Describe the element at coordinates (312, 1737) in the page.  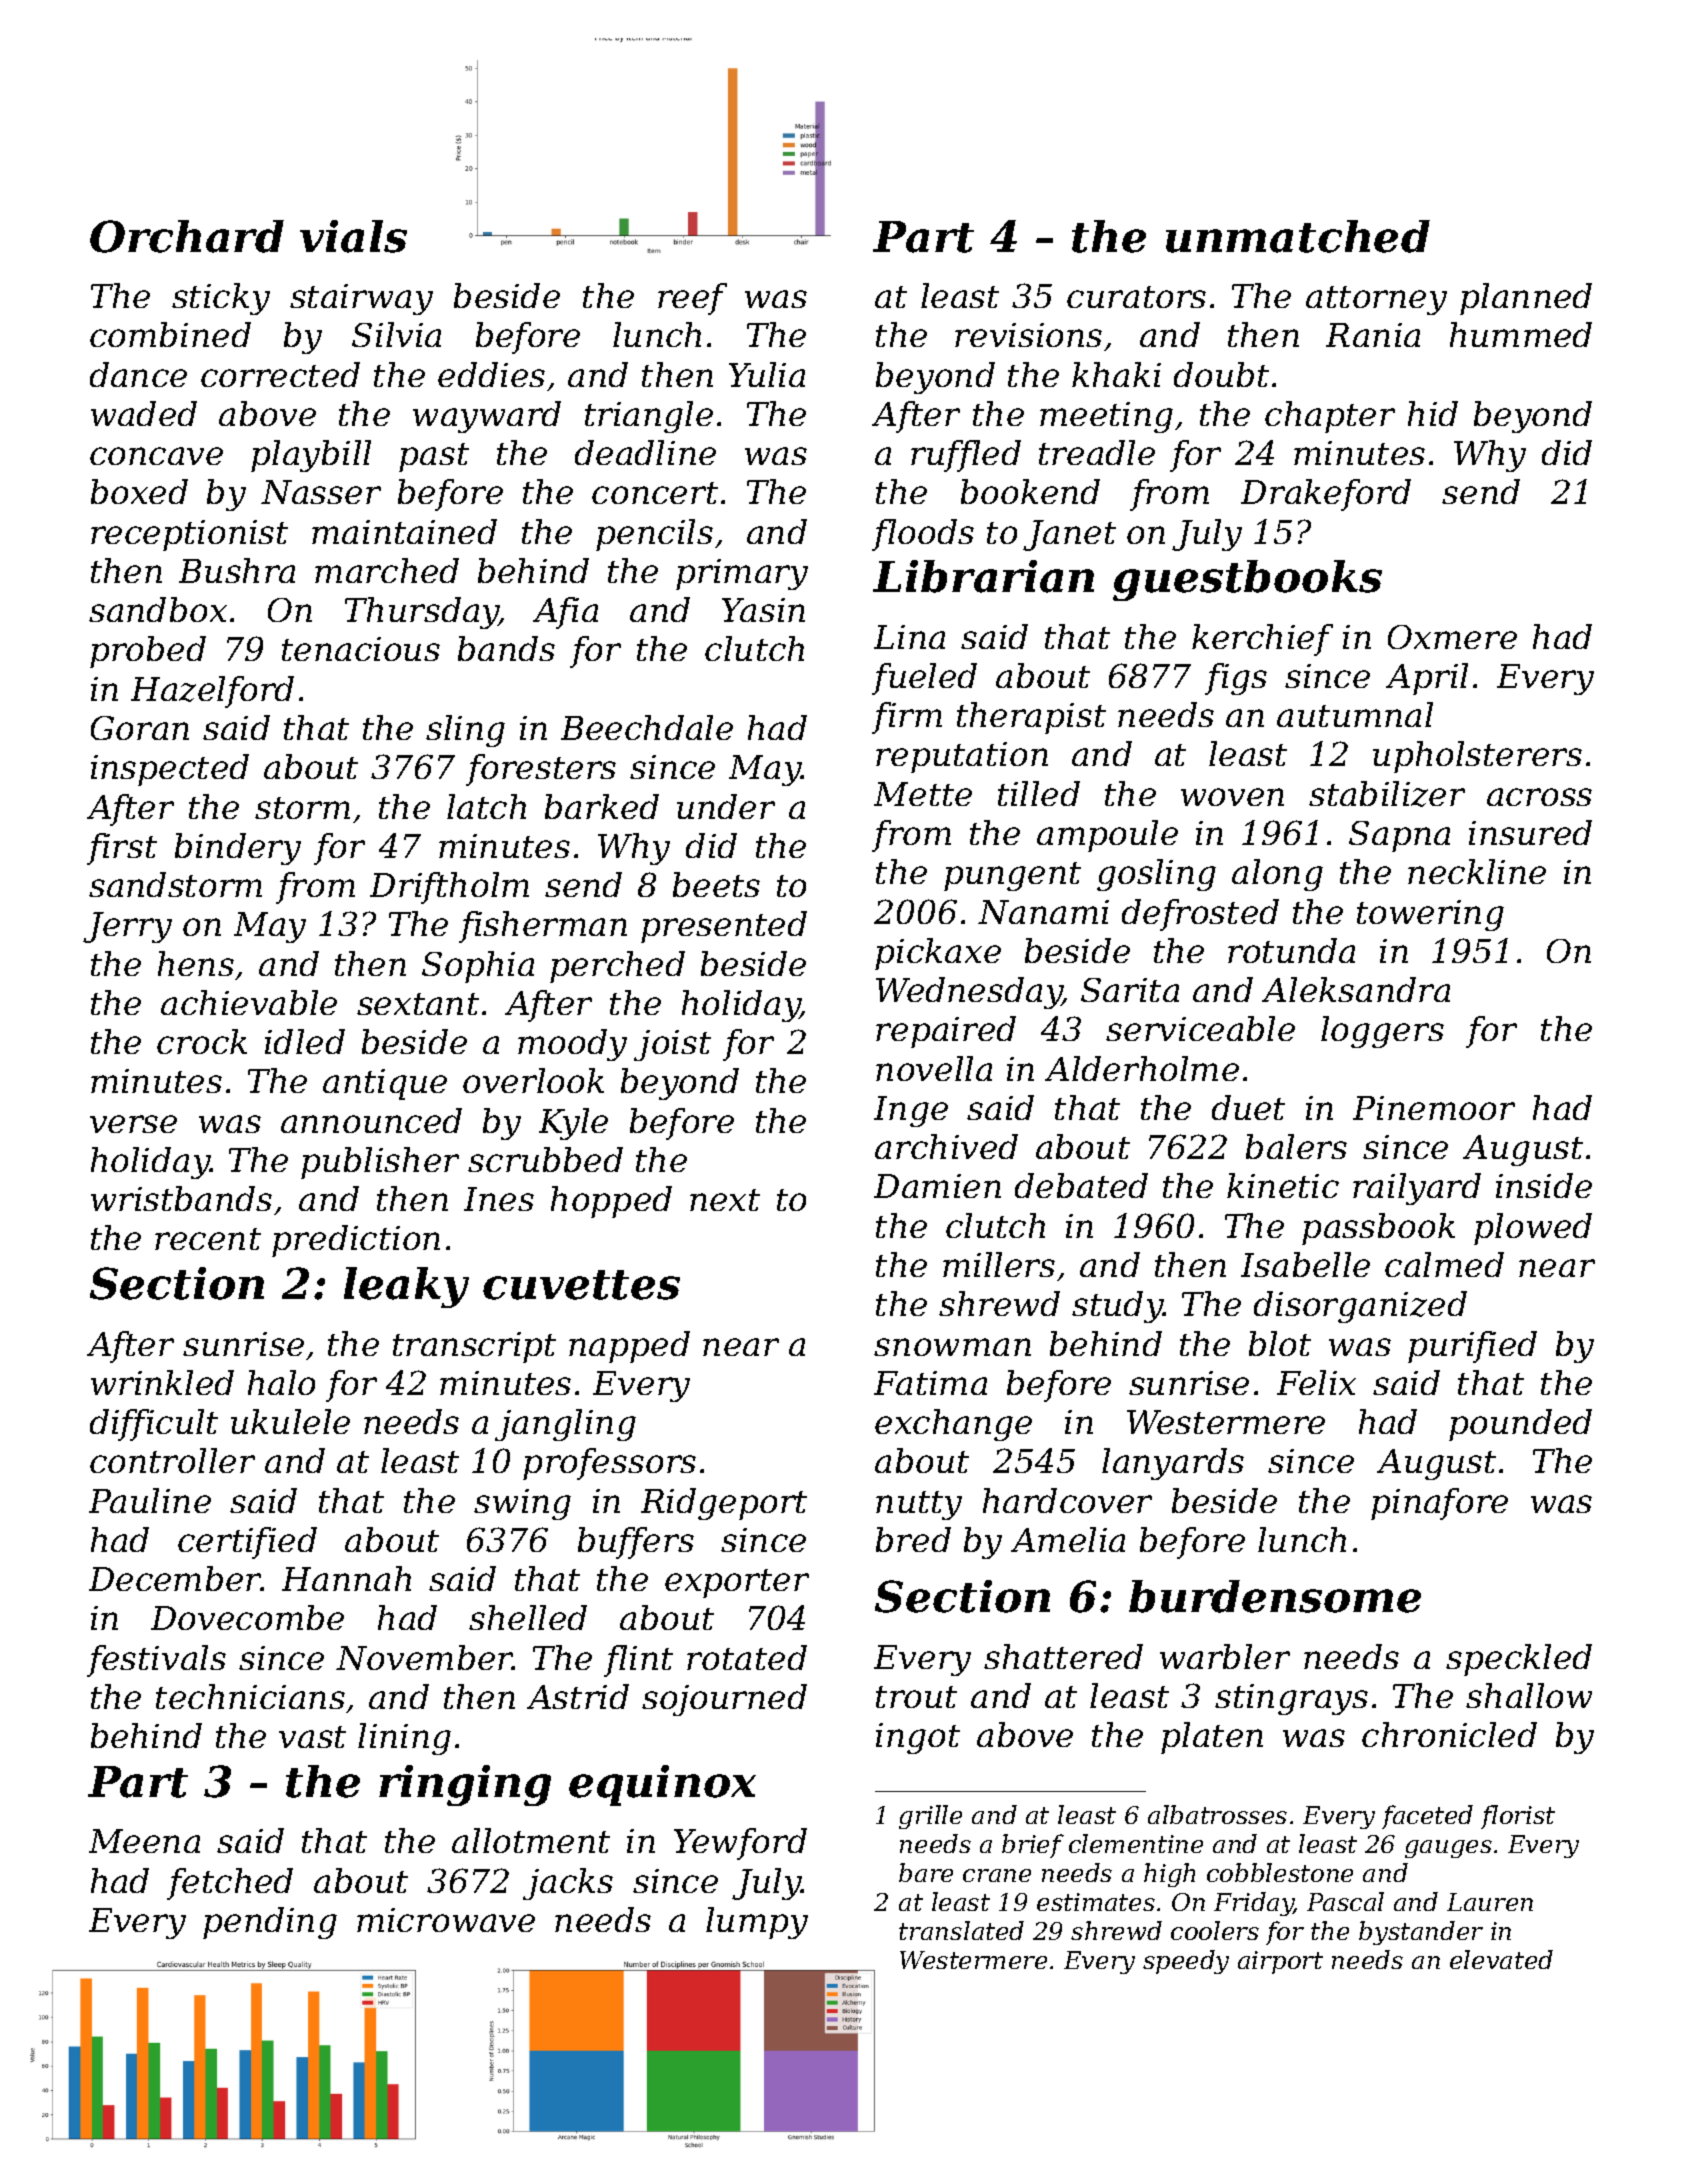
I see `vast` at that location.
